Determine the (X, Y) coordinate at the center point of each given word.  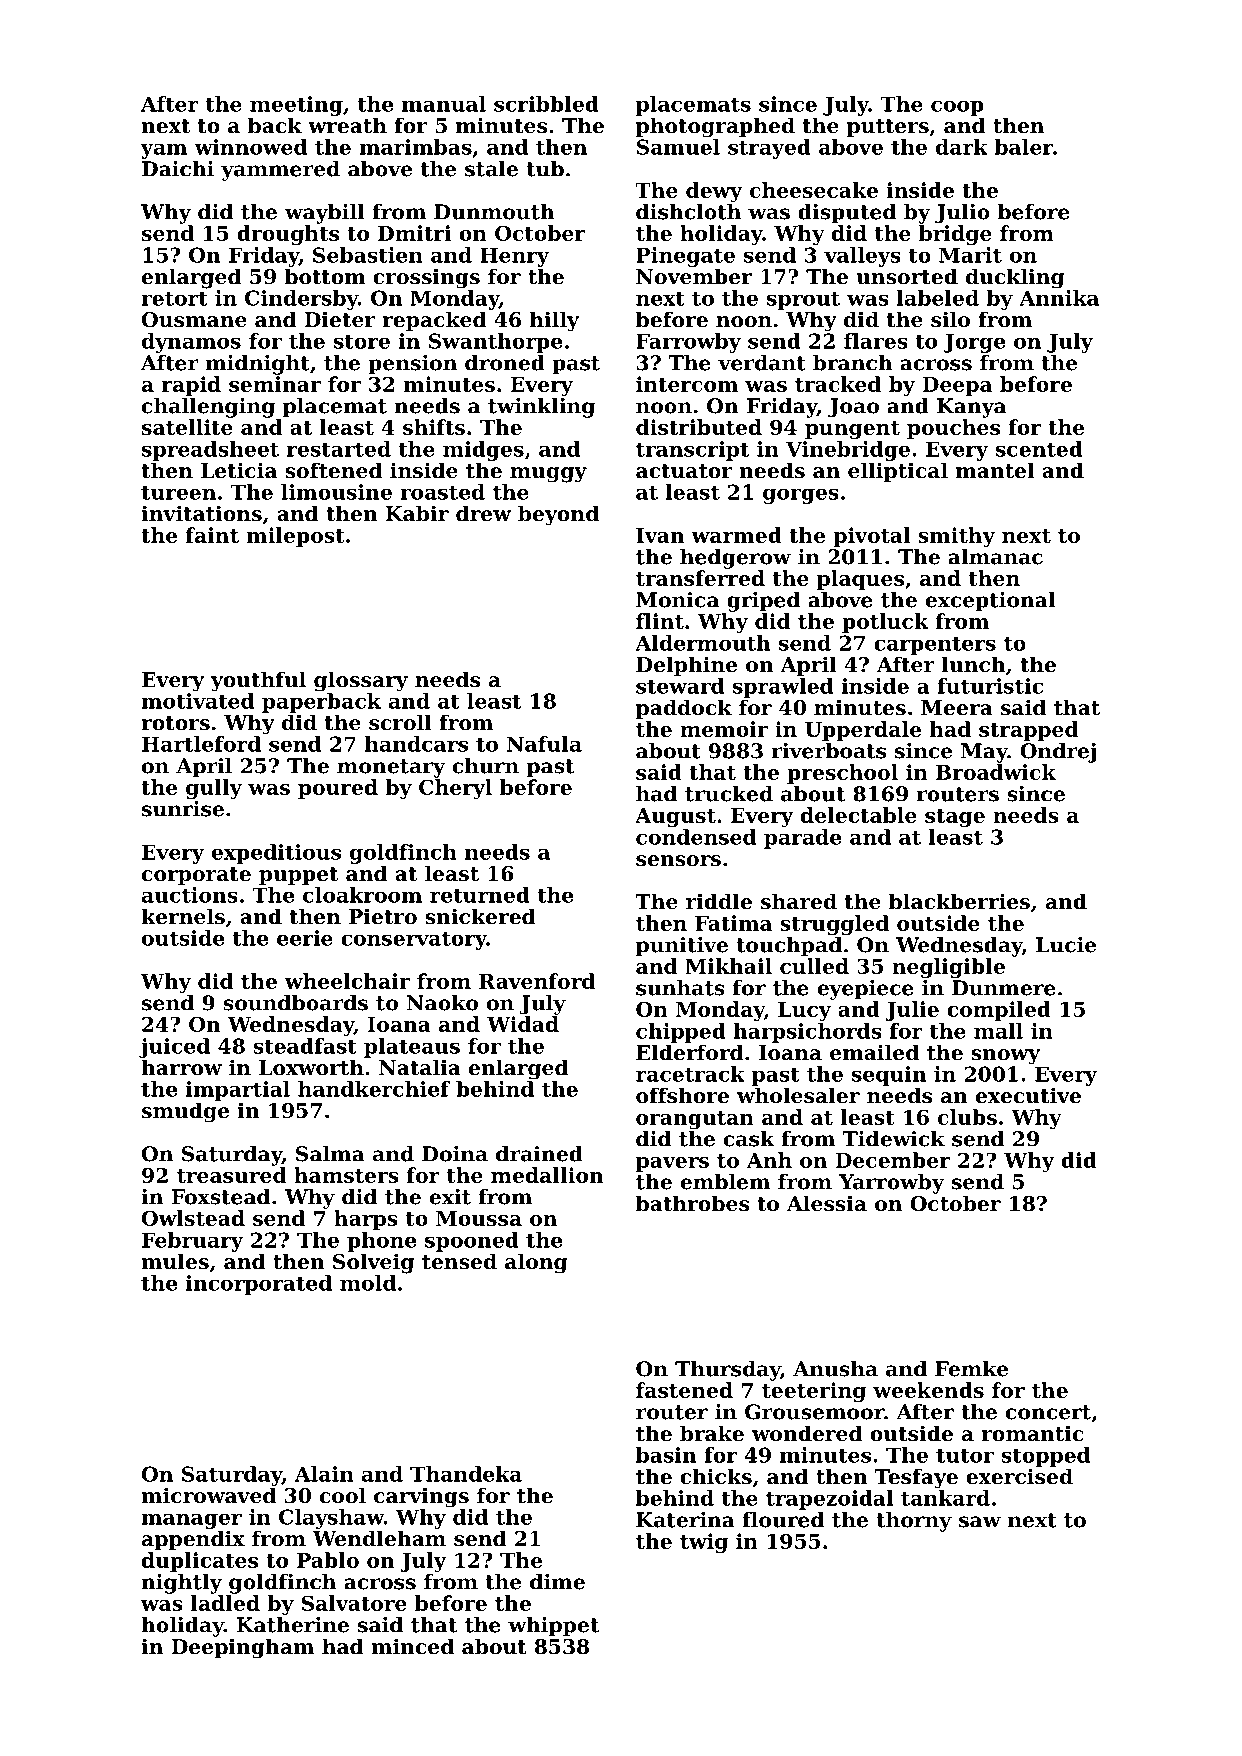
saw (980, 1522)
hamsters (346, 1175)
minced (412, 1646)
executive (1028, 1095)
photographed (715, 127)
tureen (178, 492)
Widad (523, 1024)
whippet (553, 1627)
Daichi (178, 169)
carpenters (935, 645)
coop (957, 108)
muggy (548, 475)
